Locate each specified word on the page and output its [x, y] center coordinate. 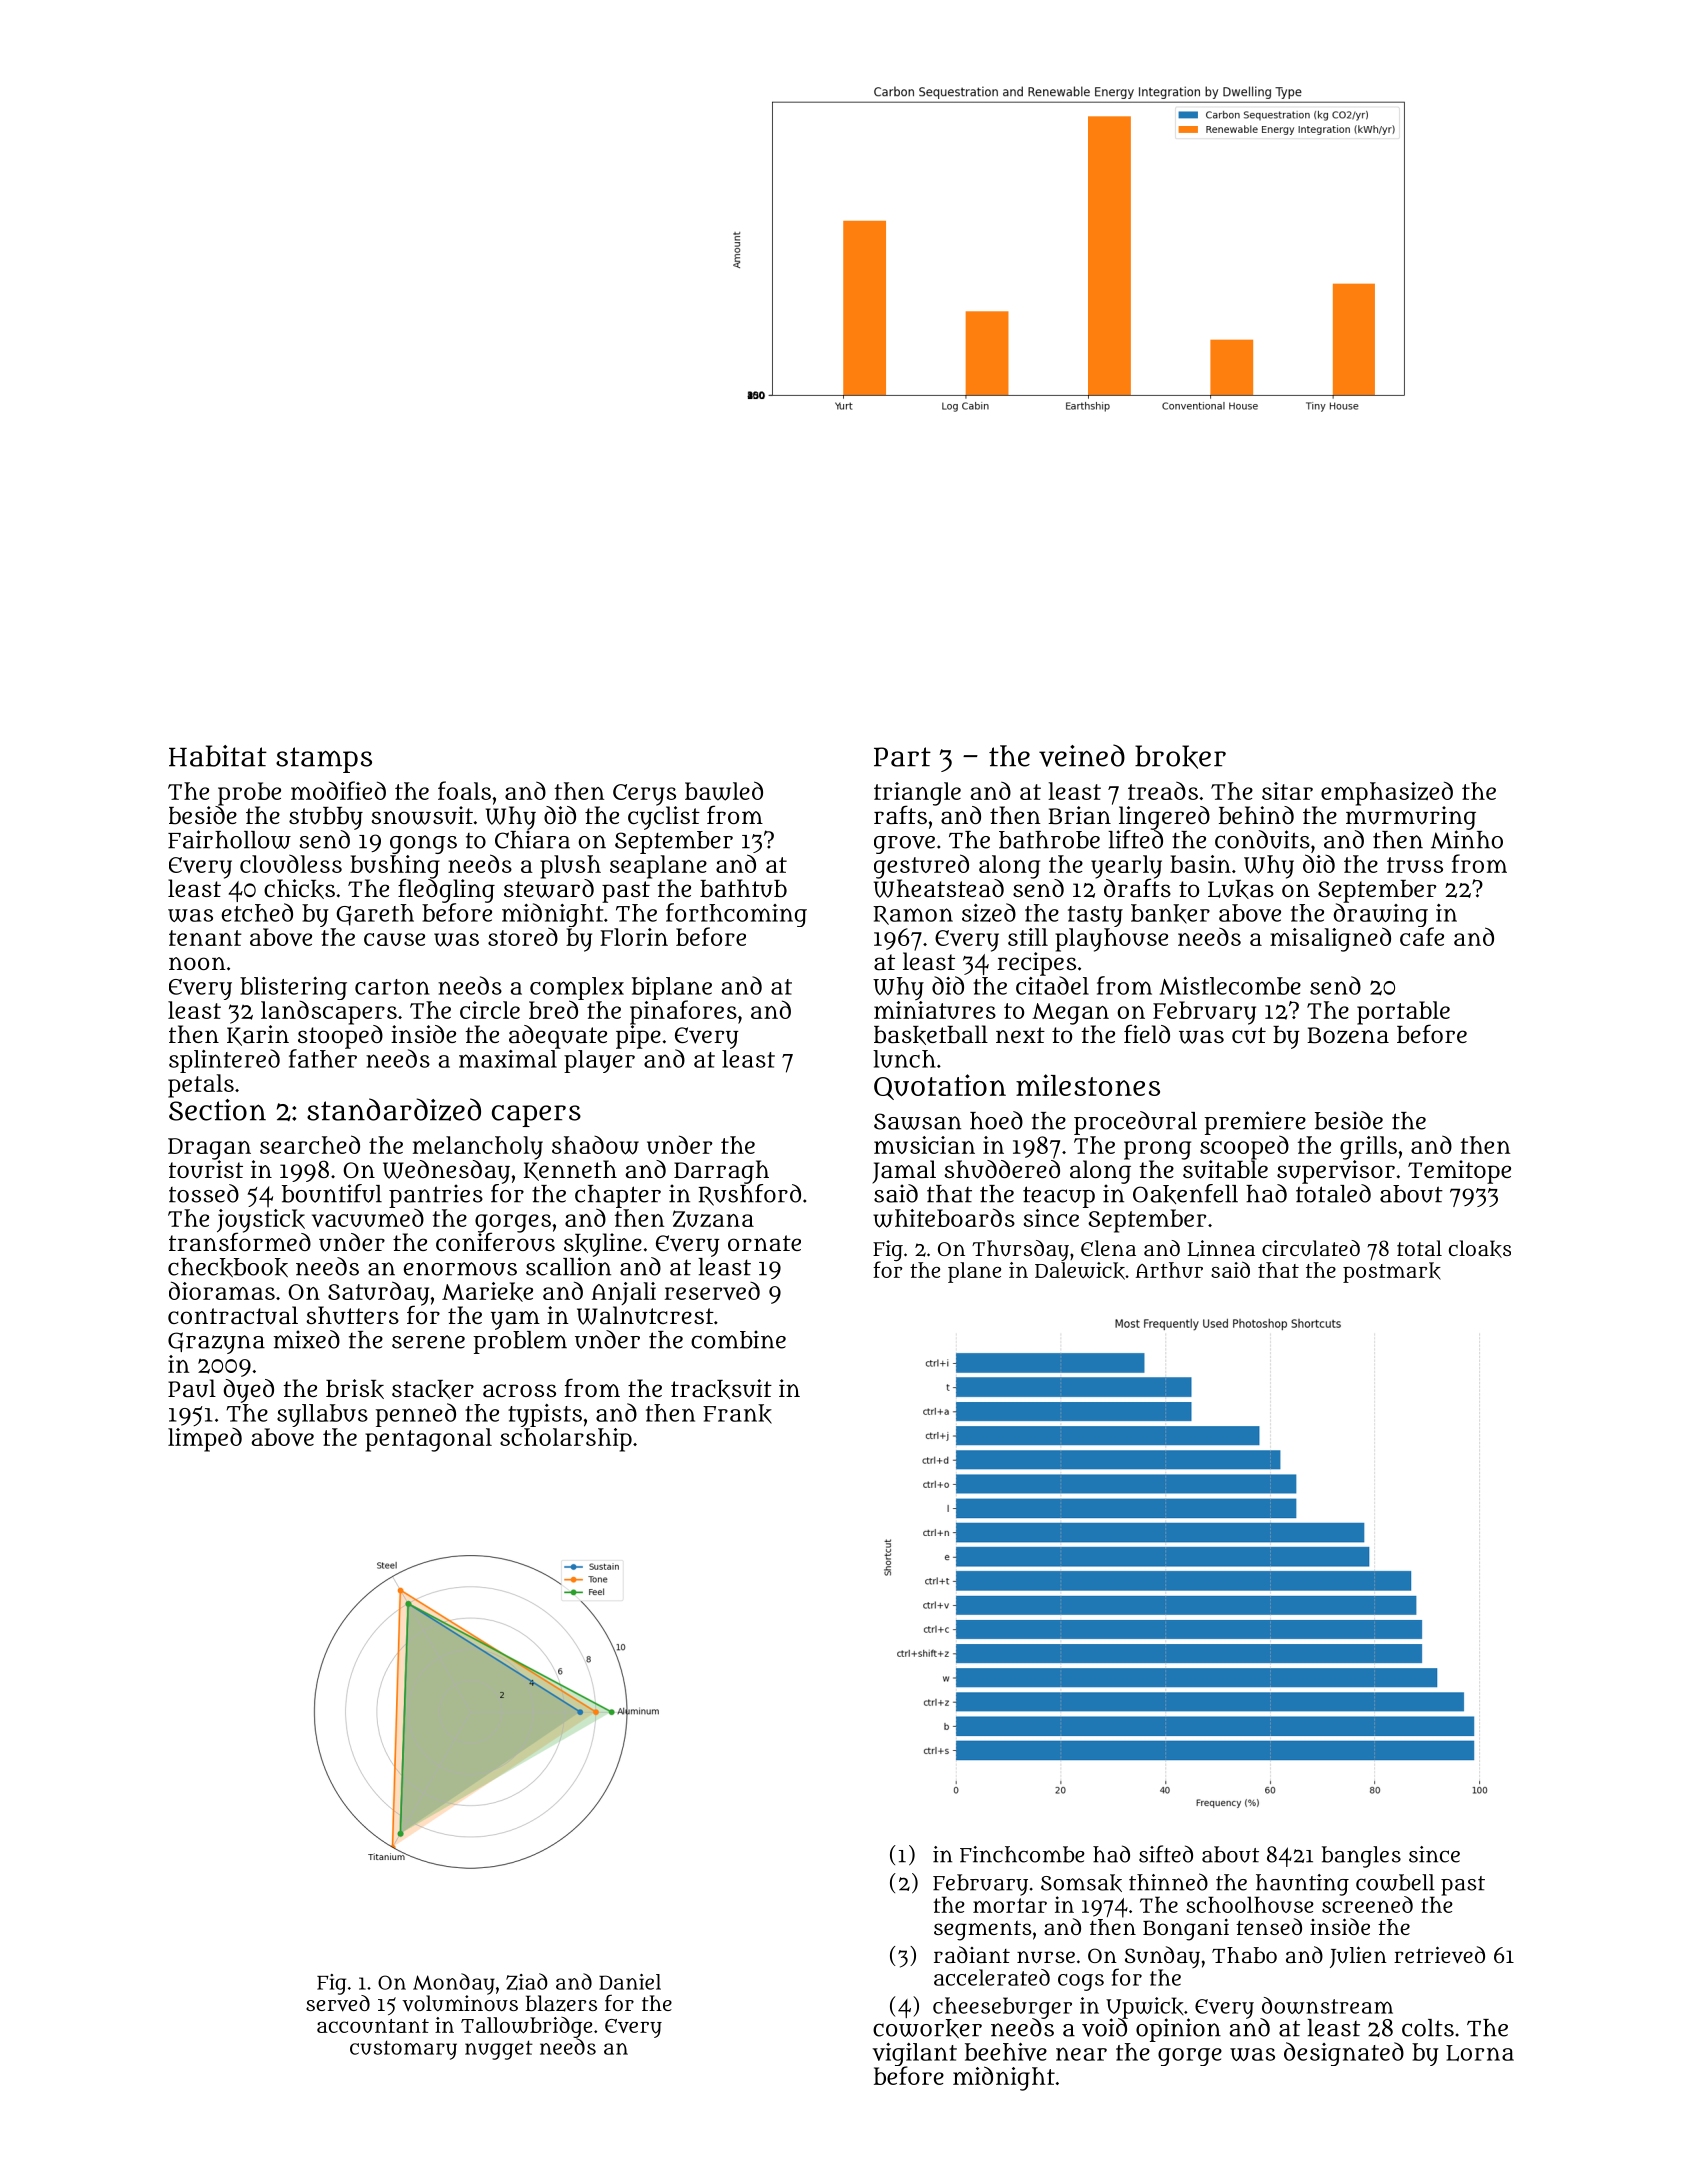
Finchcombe [1022, 1854]
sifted [1166, 1854]
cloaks [1480, 1249]
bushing [395, 867]
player [599, 1061]
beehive [1006, 2052]
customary [403, 2050]
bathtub [743, 888]
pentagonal [428, 1440]
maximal [508, 1059]
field [1147, 1033]
